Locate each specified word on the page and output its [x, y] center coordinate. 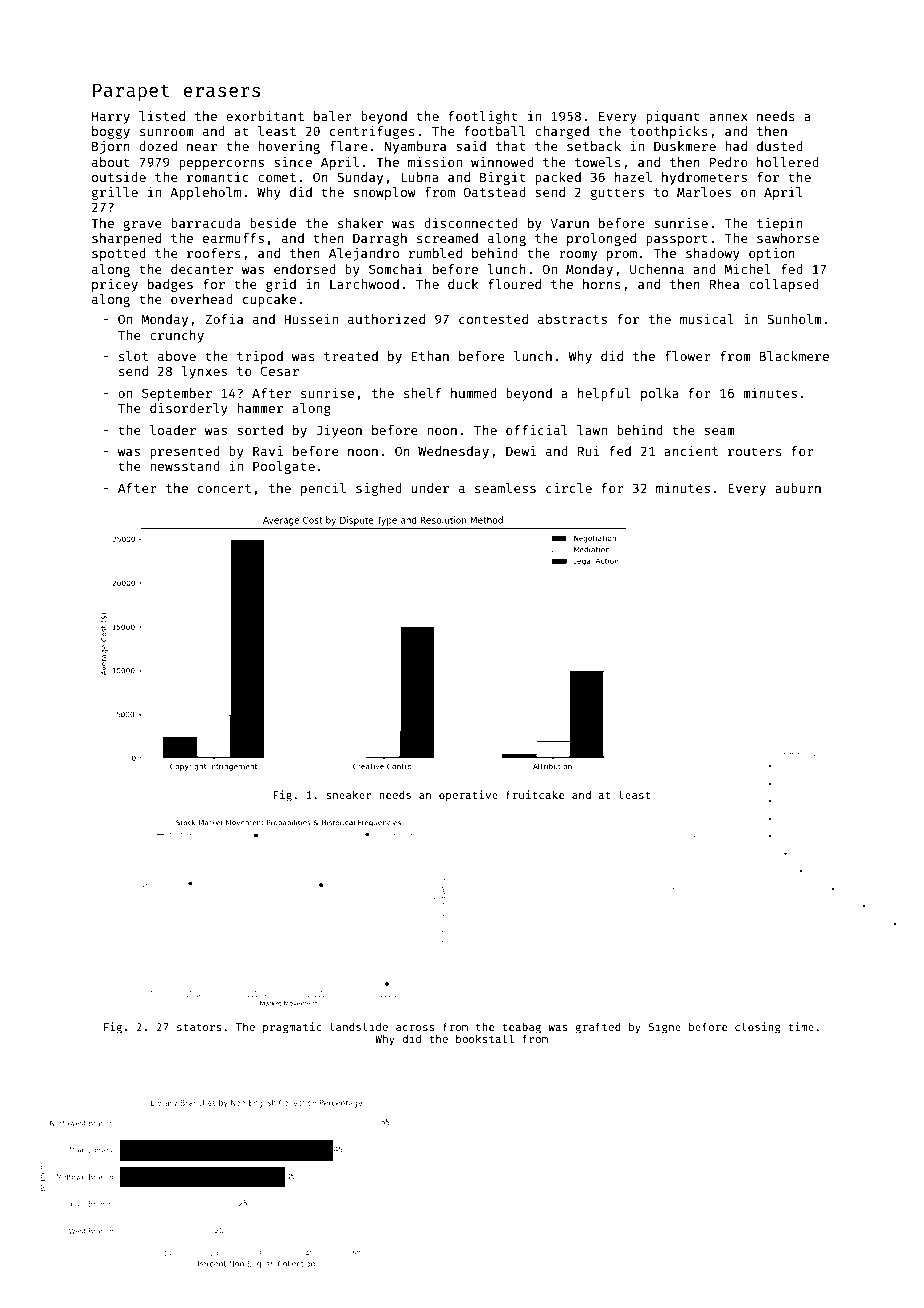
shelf [423, 393]
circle [569, 488]
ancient [691, 451]
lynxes [204, 372]
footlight [483, 117]
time [801, 1026]
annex [728, 117]
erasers [222, 91]
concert [224, 488]
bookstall [485, 1038]
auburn [798, 488]
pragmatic [292, 1028]
